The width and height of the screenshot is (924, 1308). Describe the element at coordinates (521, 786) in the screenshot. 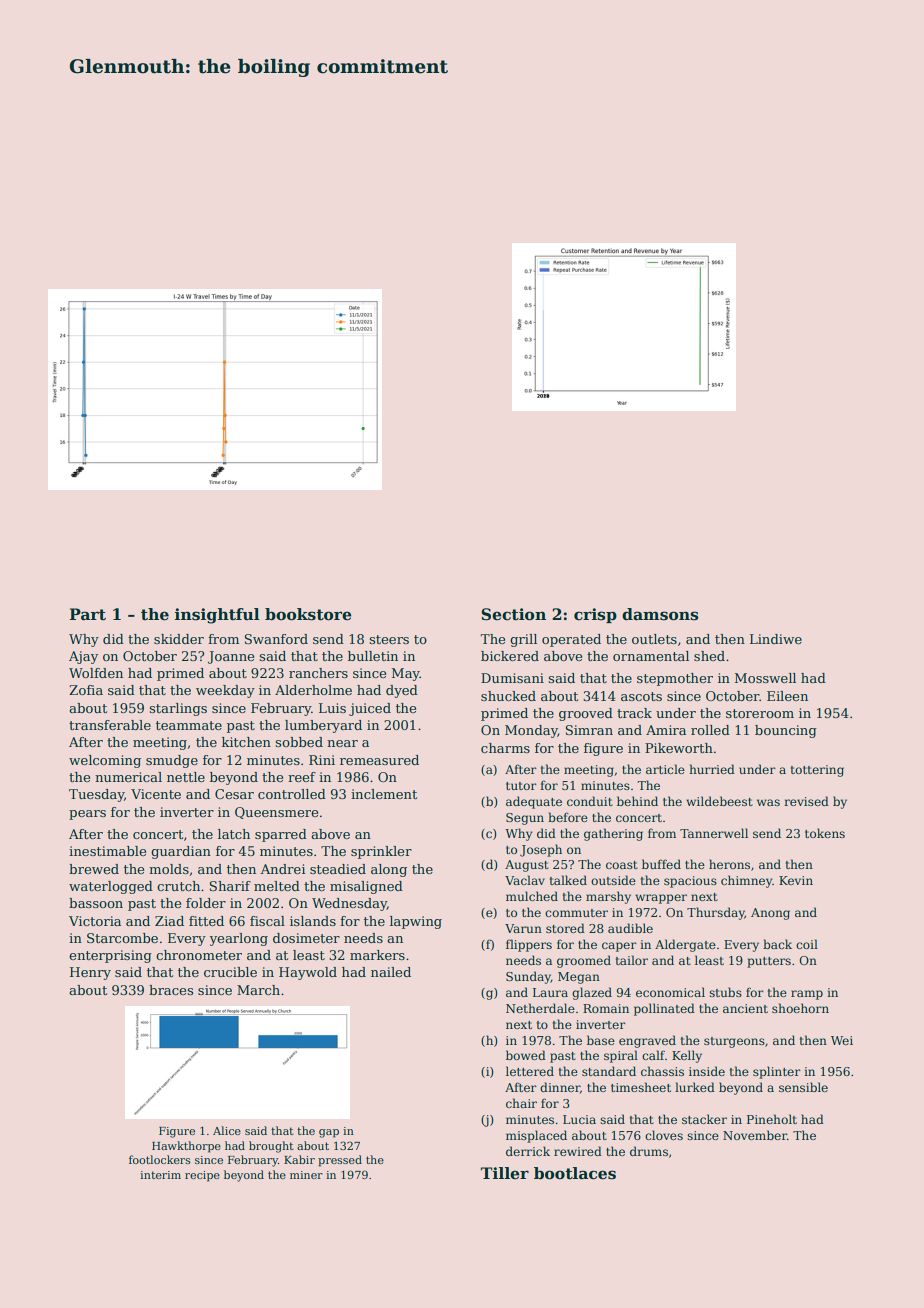

I see `tutor` at that location.
